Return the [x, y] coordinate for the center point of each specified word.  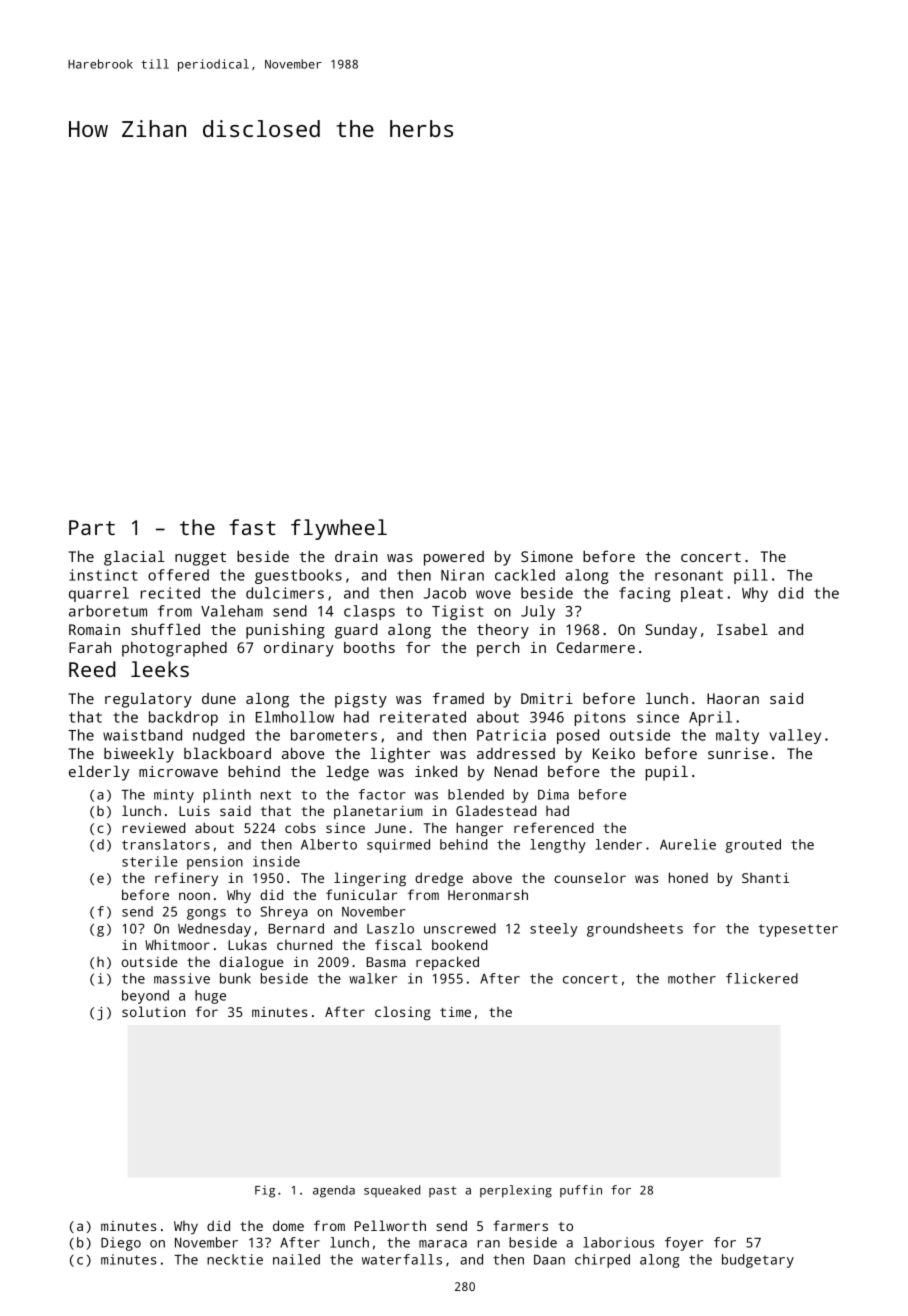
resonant [689, 575]
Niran [462, 575]
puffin [581, 1191]
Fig [265, 1191]
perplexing [516, 1191]
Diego [121, 1244]
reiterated [423, 717]
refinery [186, 879]
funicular [361, 894]
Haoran [733, 698]
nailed [296, 1259]
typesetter [798, 930]
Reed [92, 669]
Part [92, 527]
